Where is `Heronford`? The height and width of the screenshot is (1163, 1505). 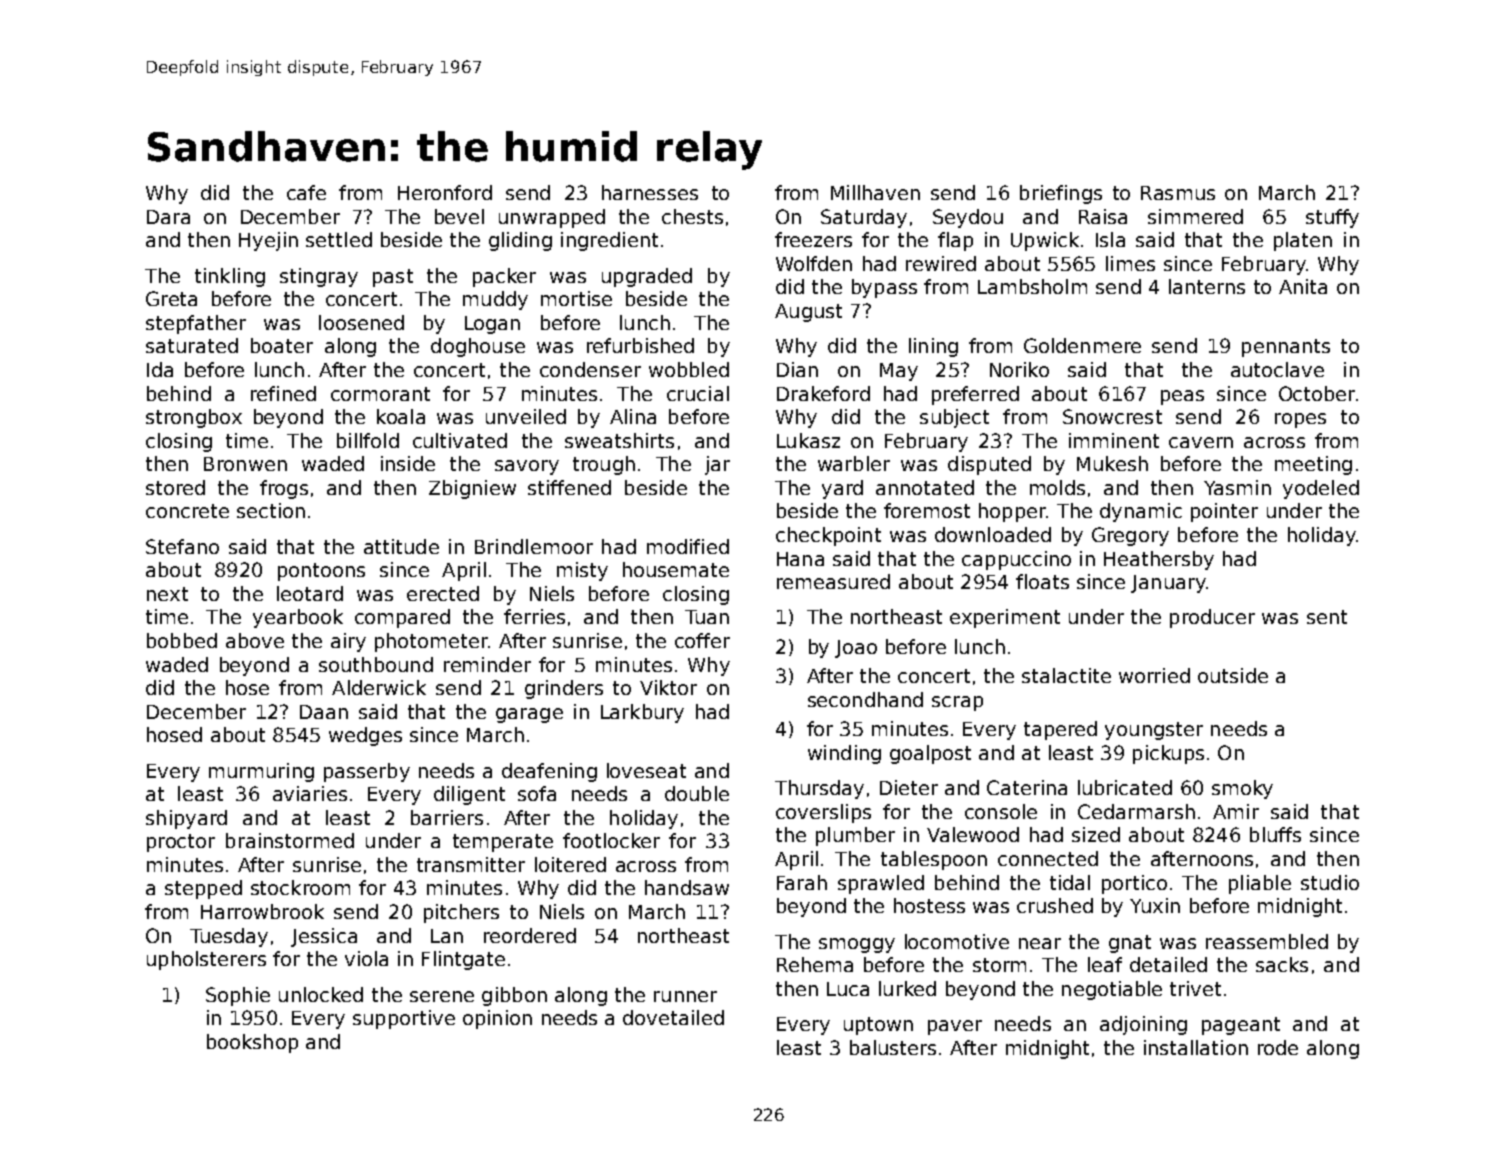 Heronford is located at coordinates (445, 192).
